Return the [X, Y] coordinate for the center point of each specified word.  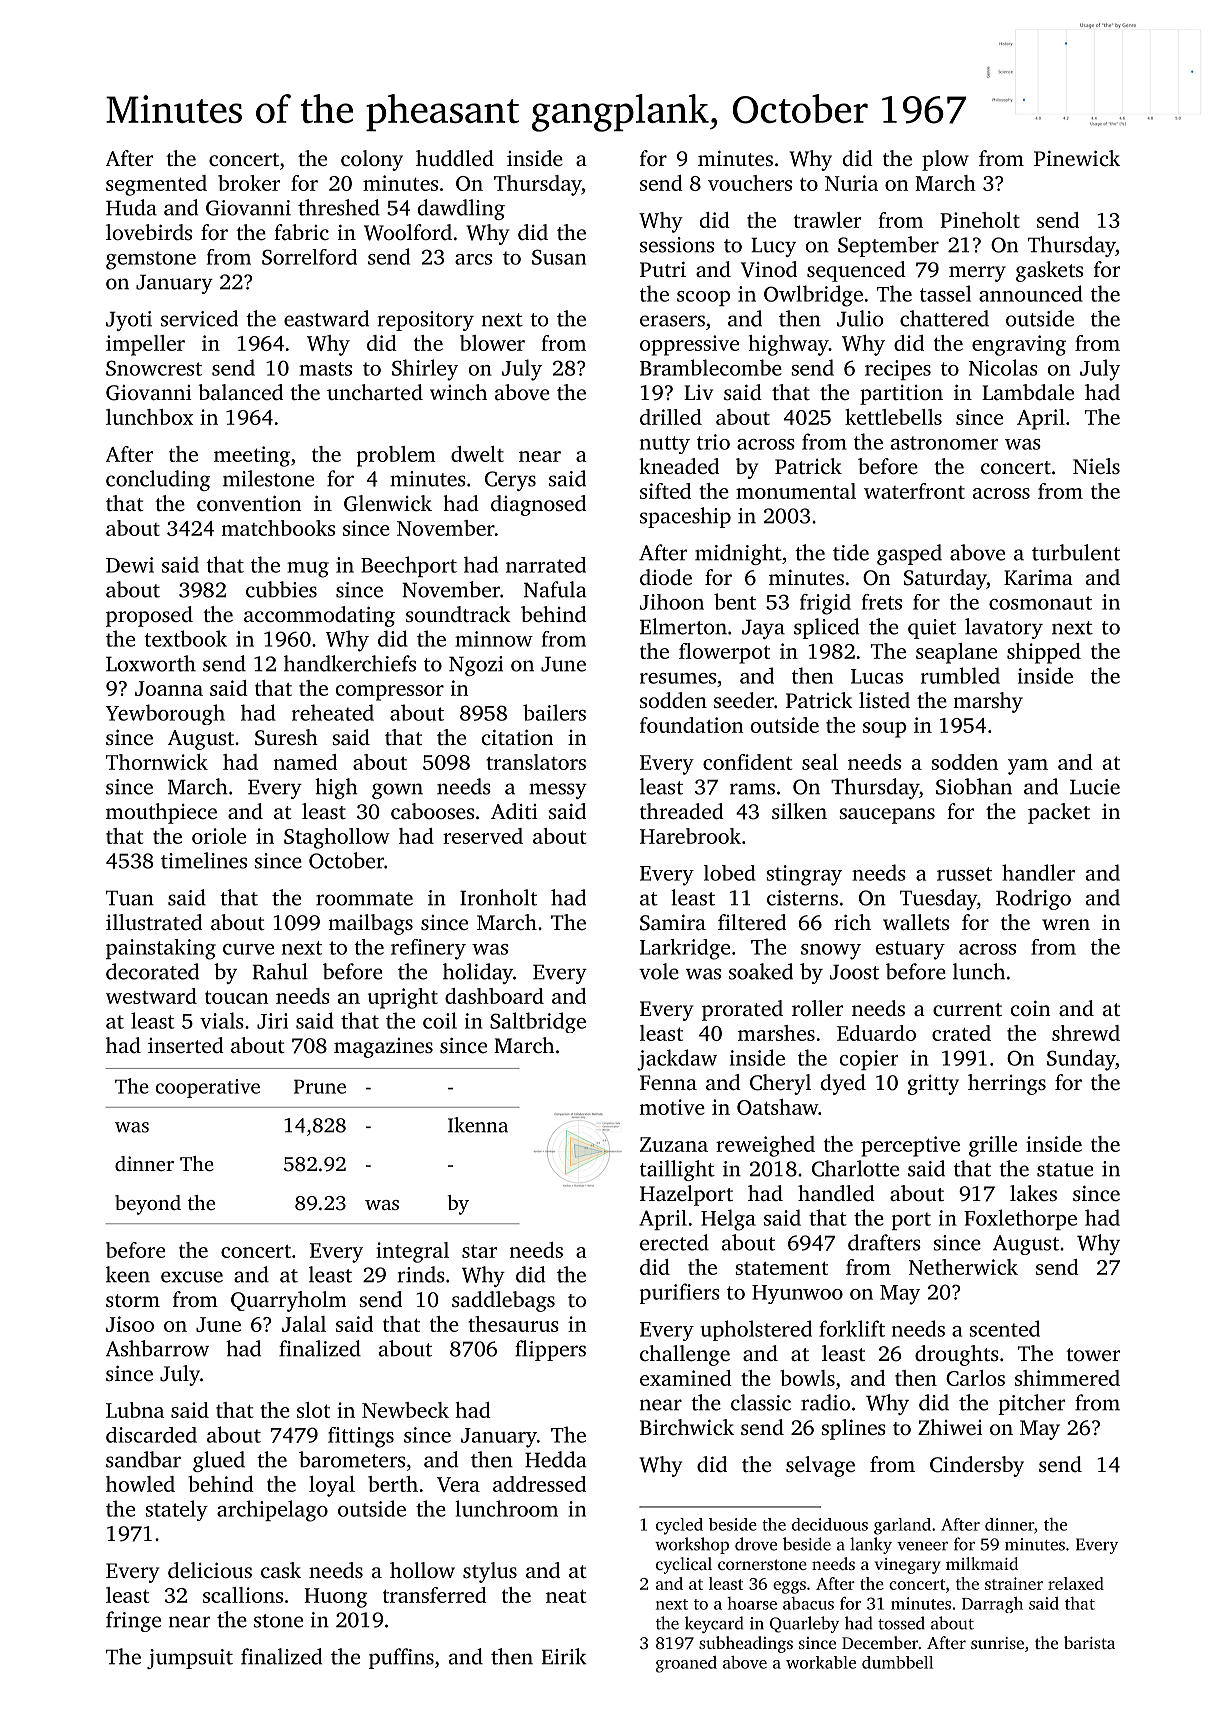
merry [977, 274]
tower [1093, 1354]
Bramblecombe [711, 367]
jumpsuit [190, 1659]
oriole [219, 836]
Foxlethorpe [1020, 1219]
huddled [455, 158]
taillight [677, 1170]
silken [799, 811]
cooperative [207, 1088]
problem [396, 456]
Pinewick [1077, 158]
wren [1066, 924]
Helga [728, 1220]
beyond [148, 1205]
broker [249, 183]
